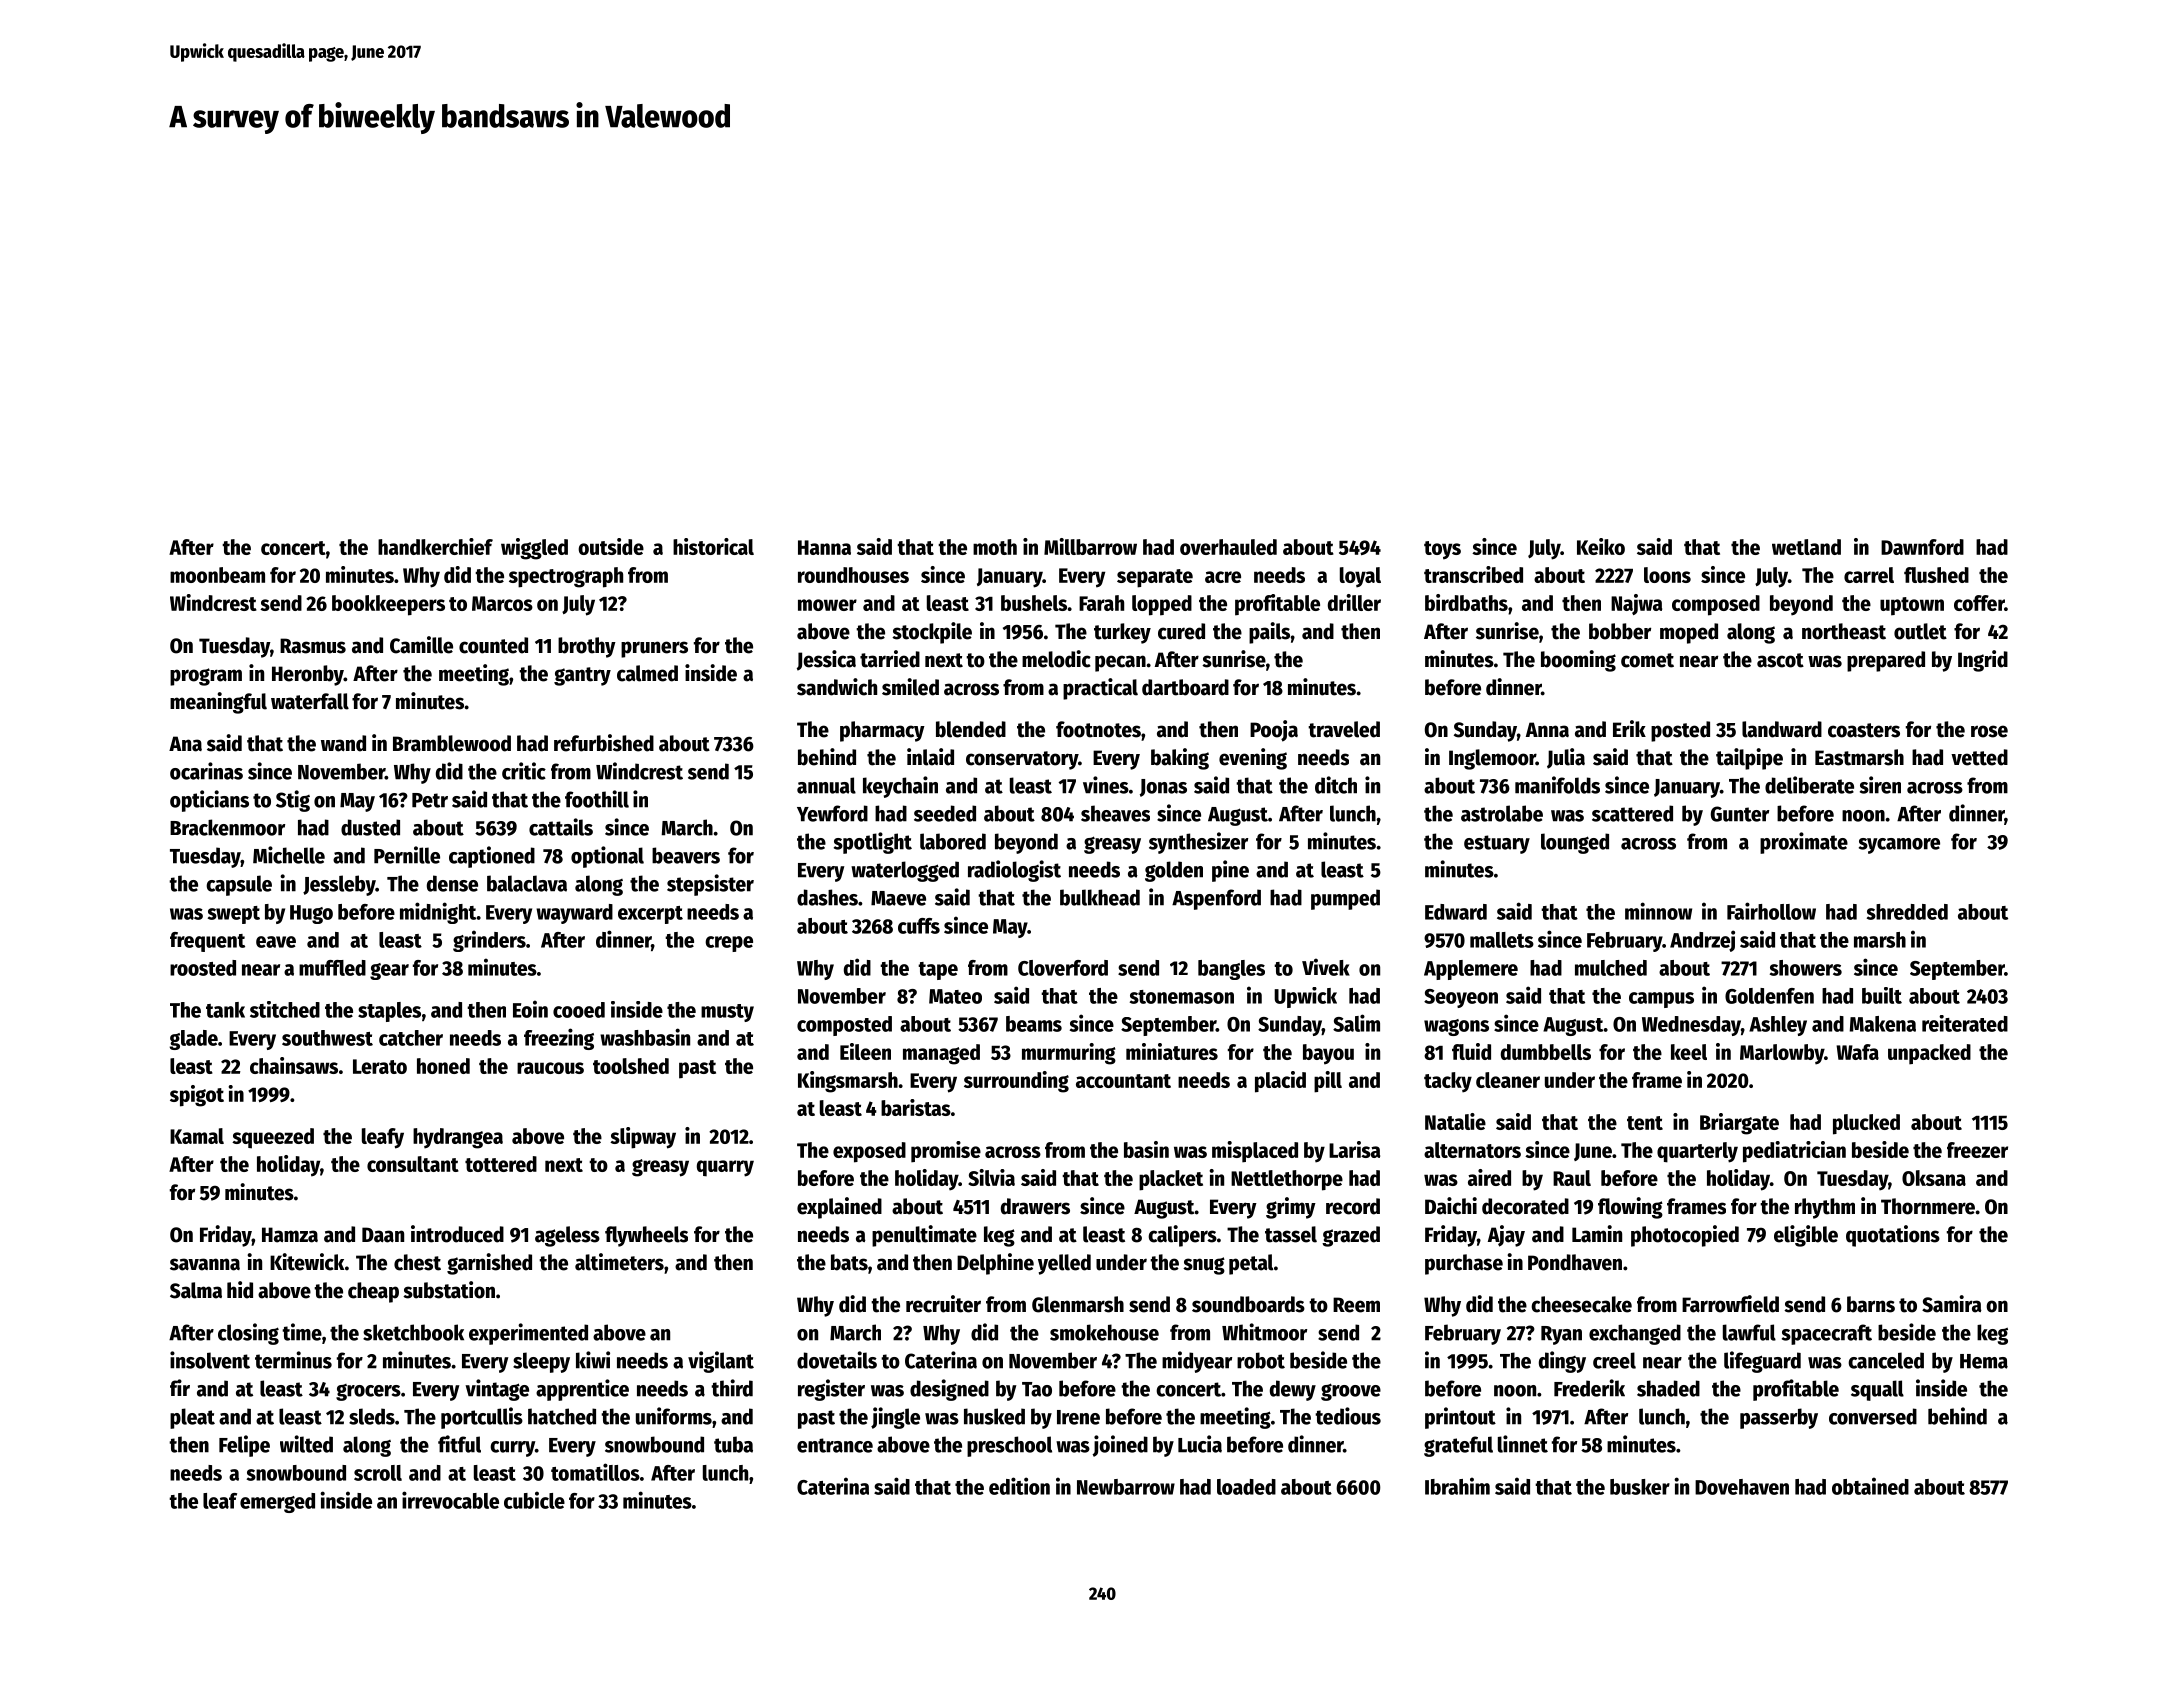  I want to click on raucous, so click(550, 1068).
